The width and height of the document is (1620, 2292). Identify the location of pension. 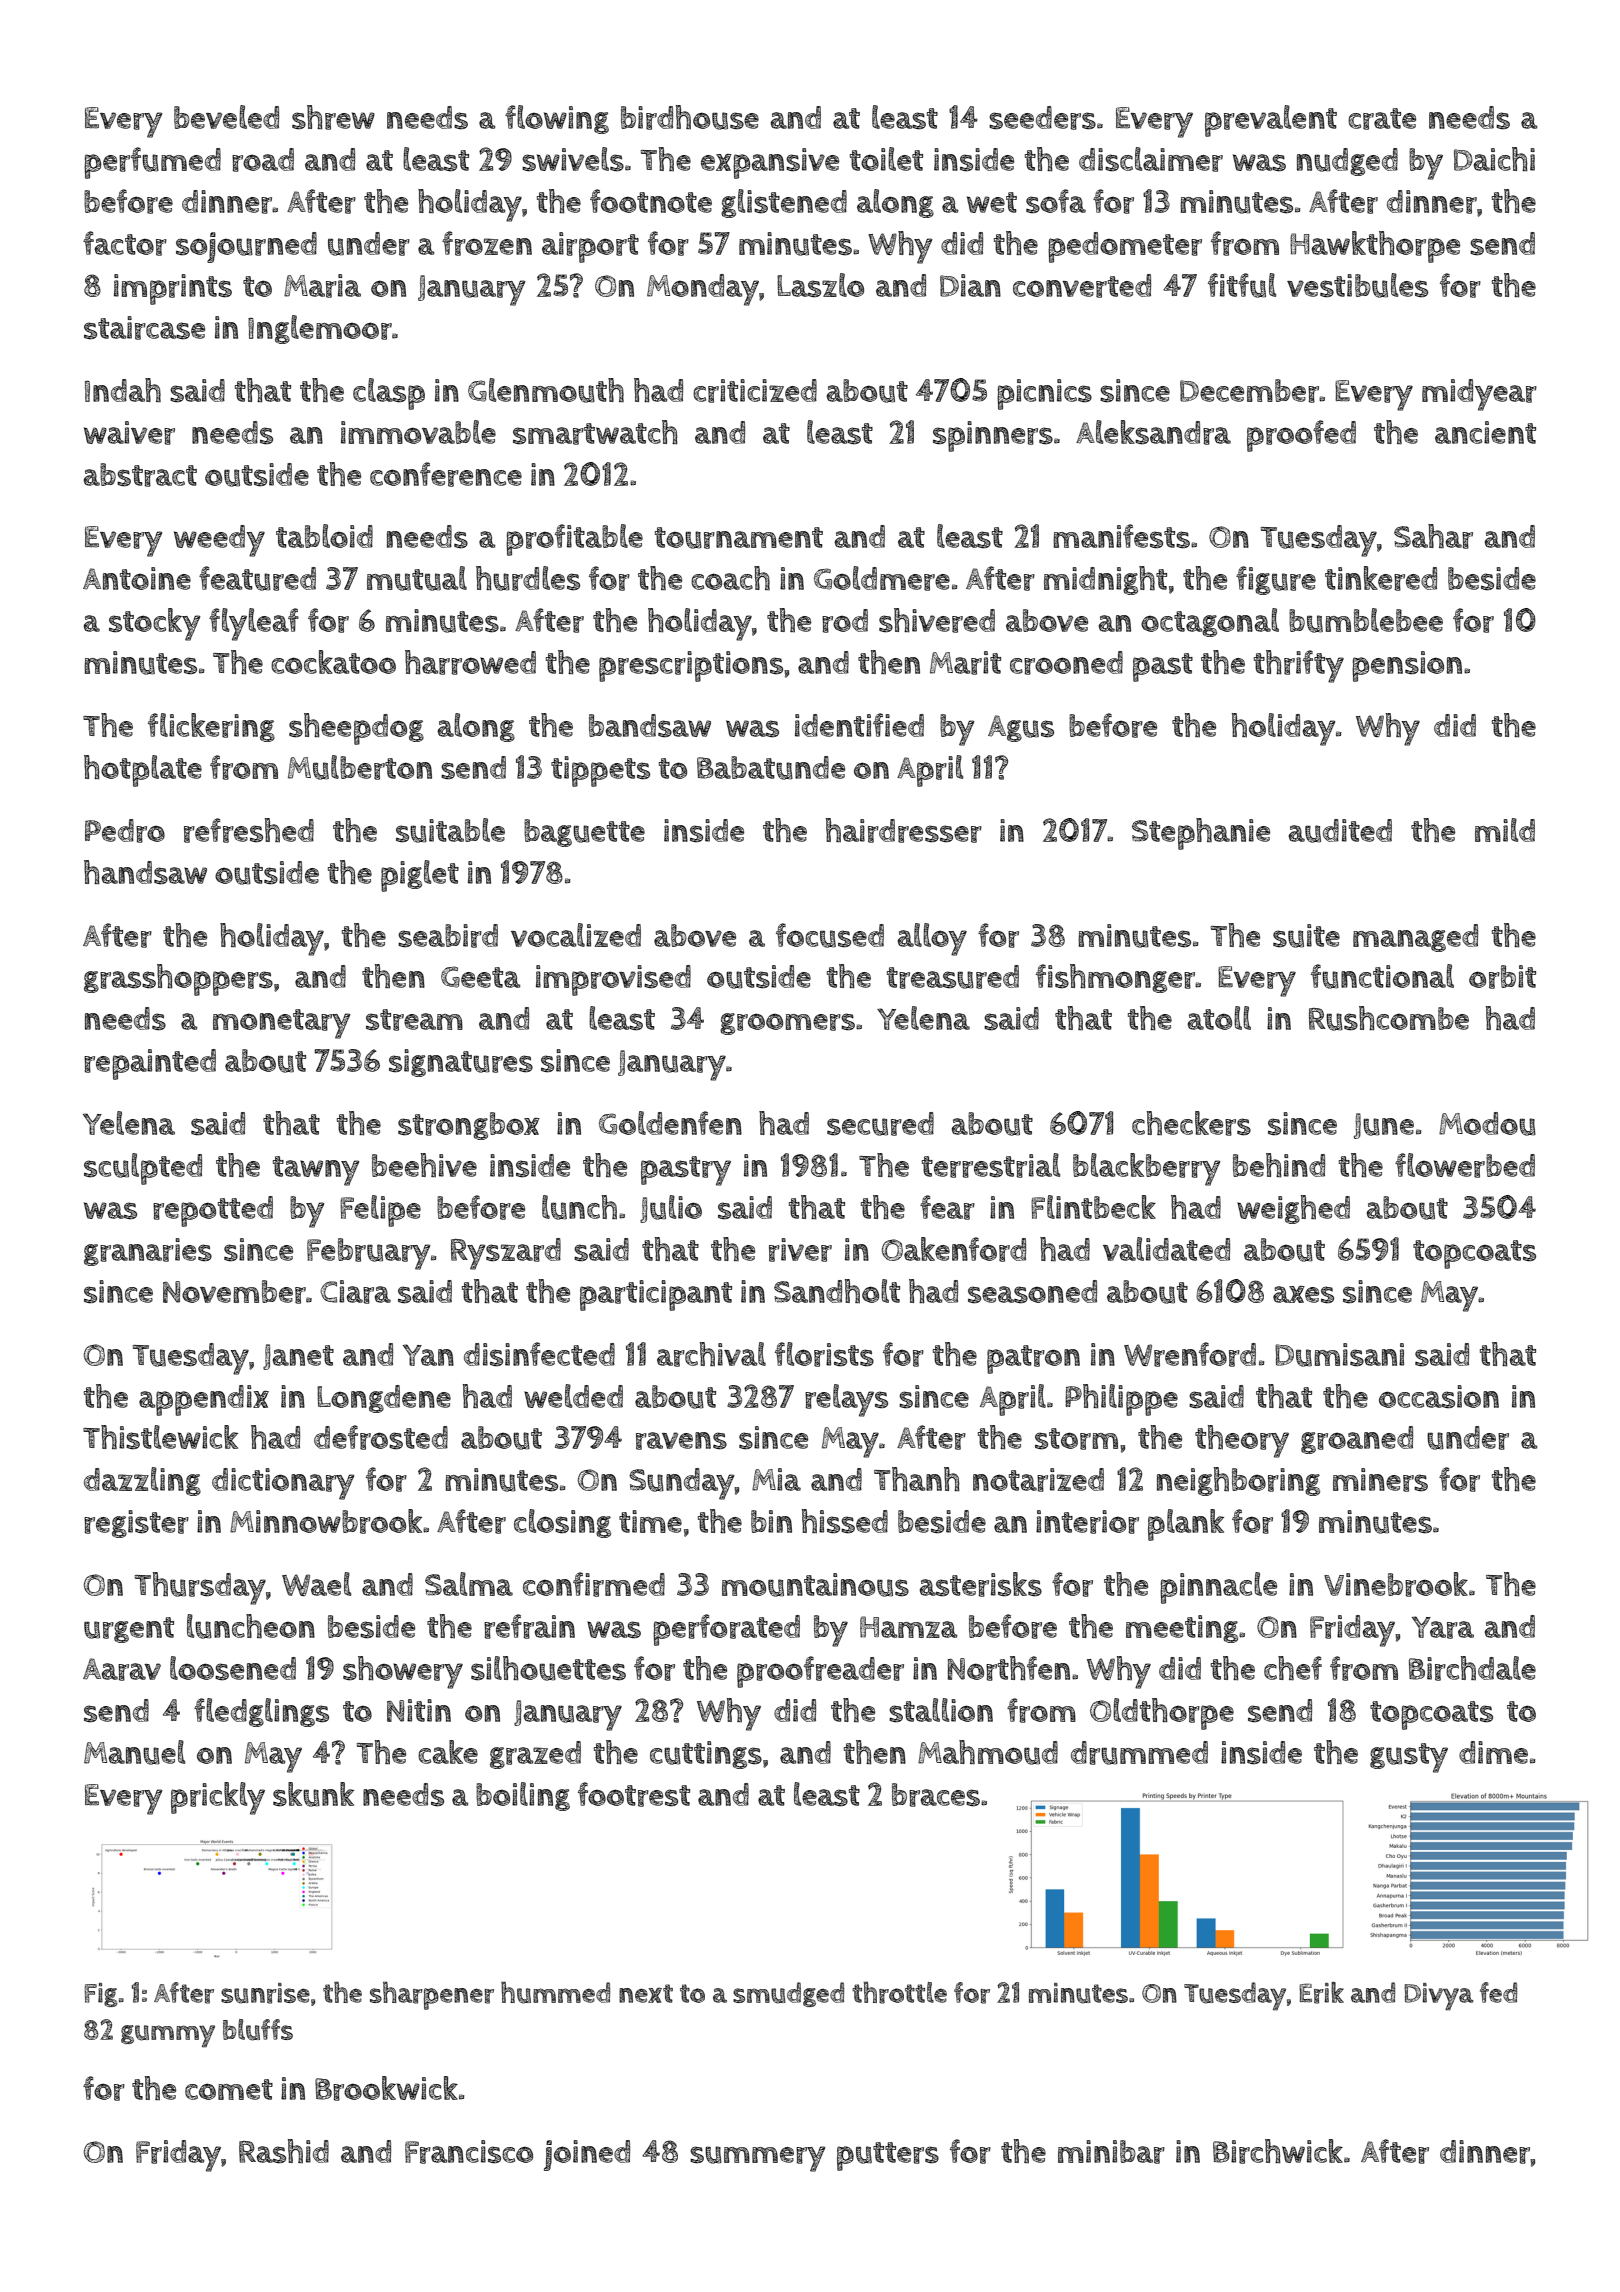
(1407, 666).
